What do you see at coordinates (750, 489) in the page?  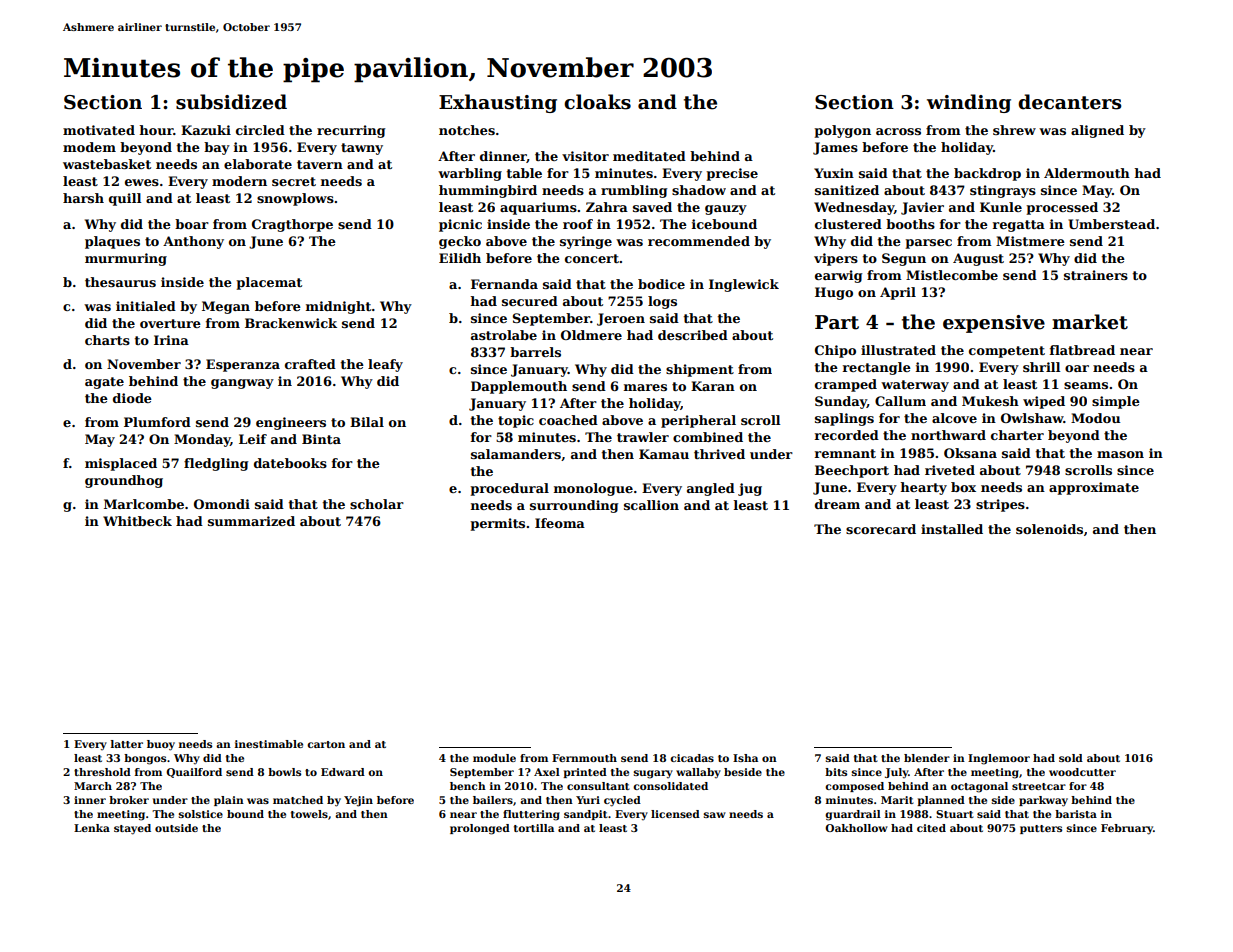 I see `jug` at bounding box center [750, 489].
